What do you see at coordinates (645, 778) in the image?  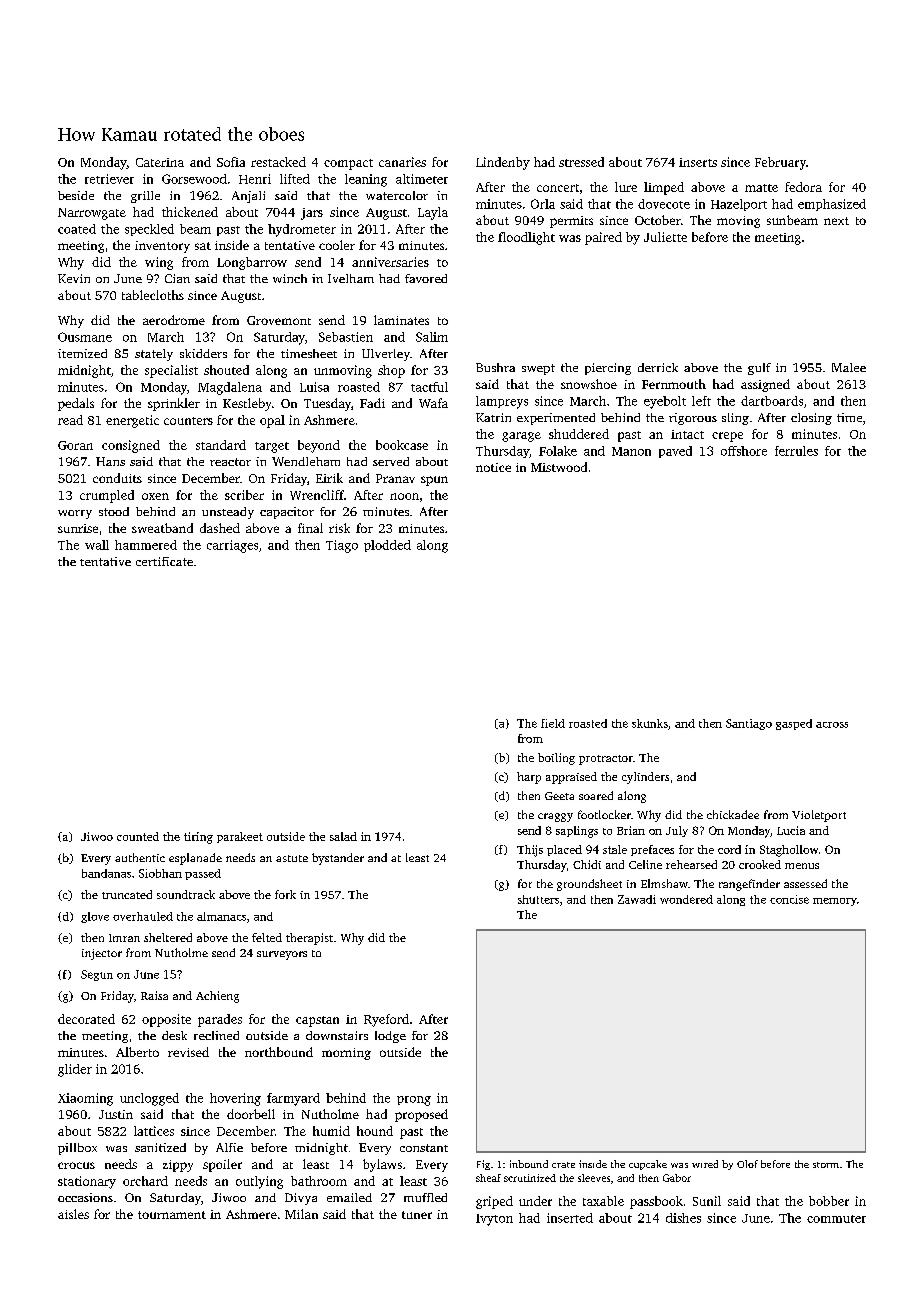 I see `cylinders` at bounding box center [645, 778].
